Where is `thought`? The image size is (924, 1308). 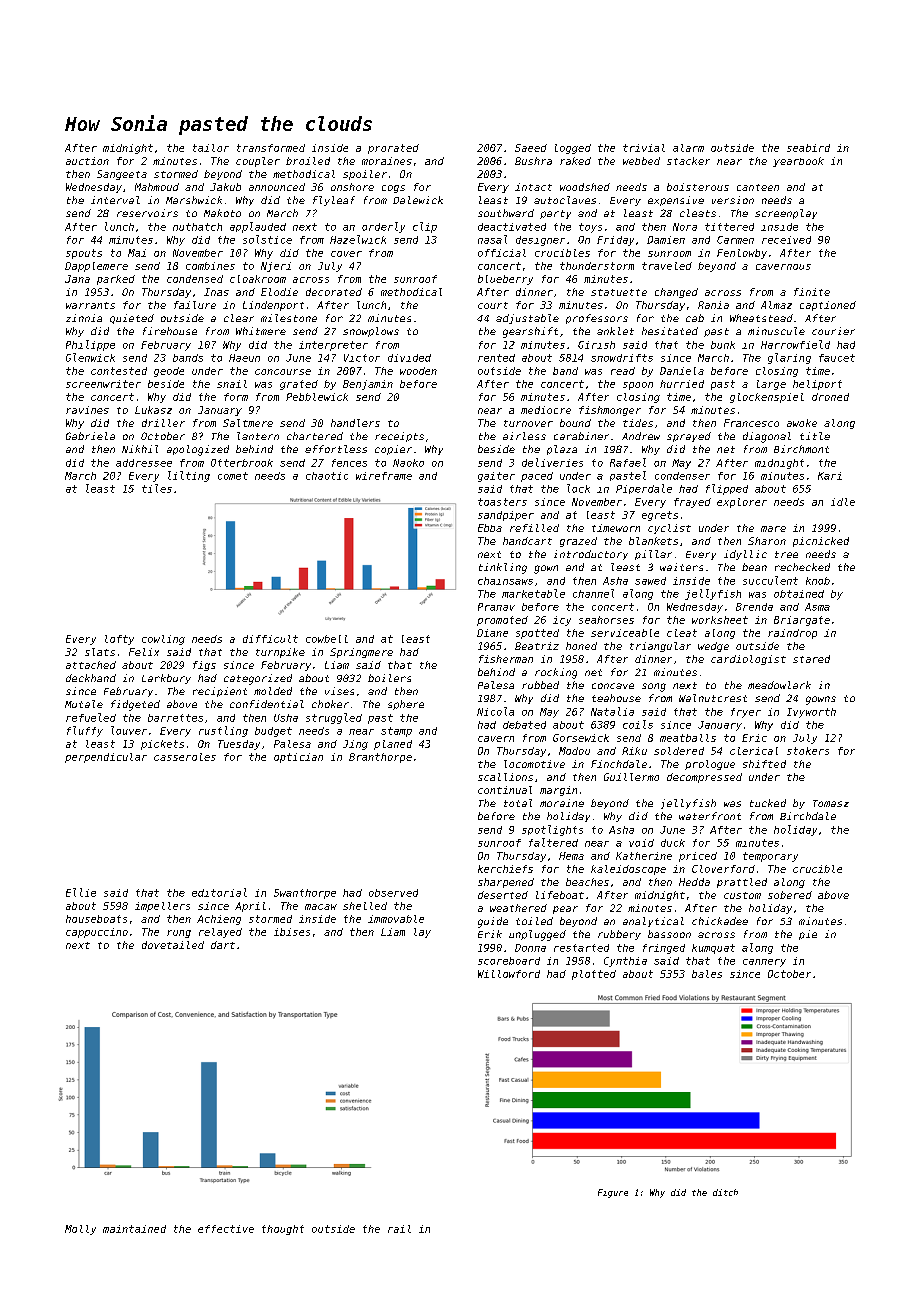
thought is located at coordinates (283, 1230).
